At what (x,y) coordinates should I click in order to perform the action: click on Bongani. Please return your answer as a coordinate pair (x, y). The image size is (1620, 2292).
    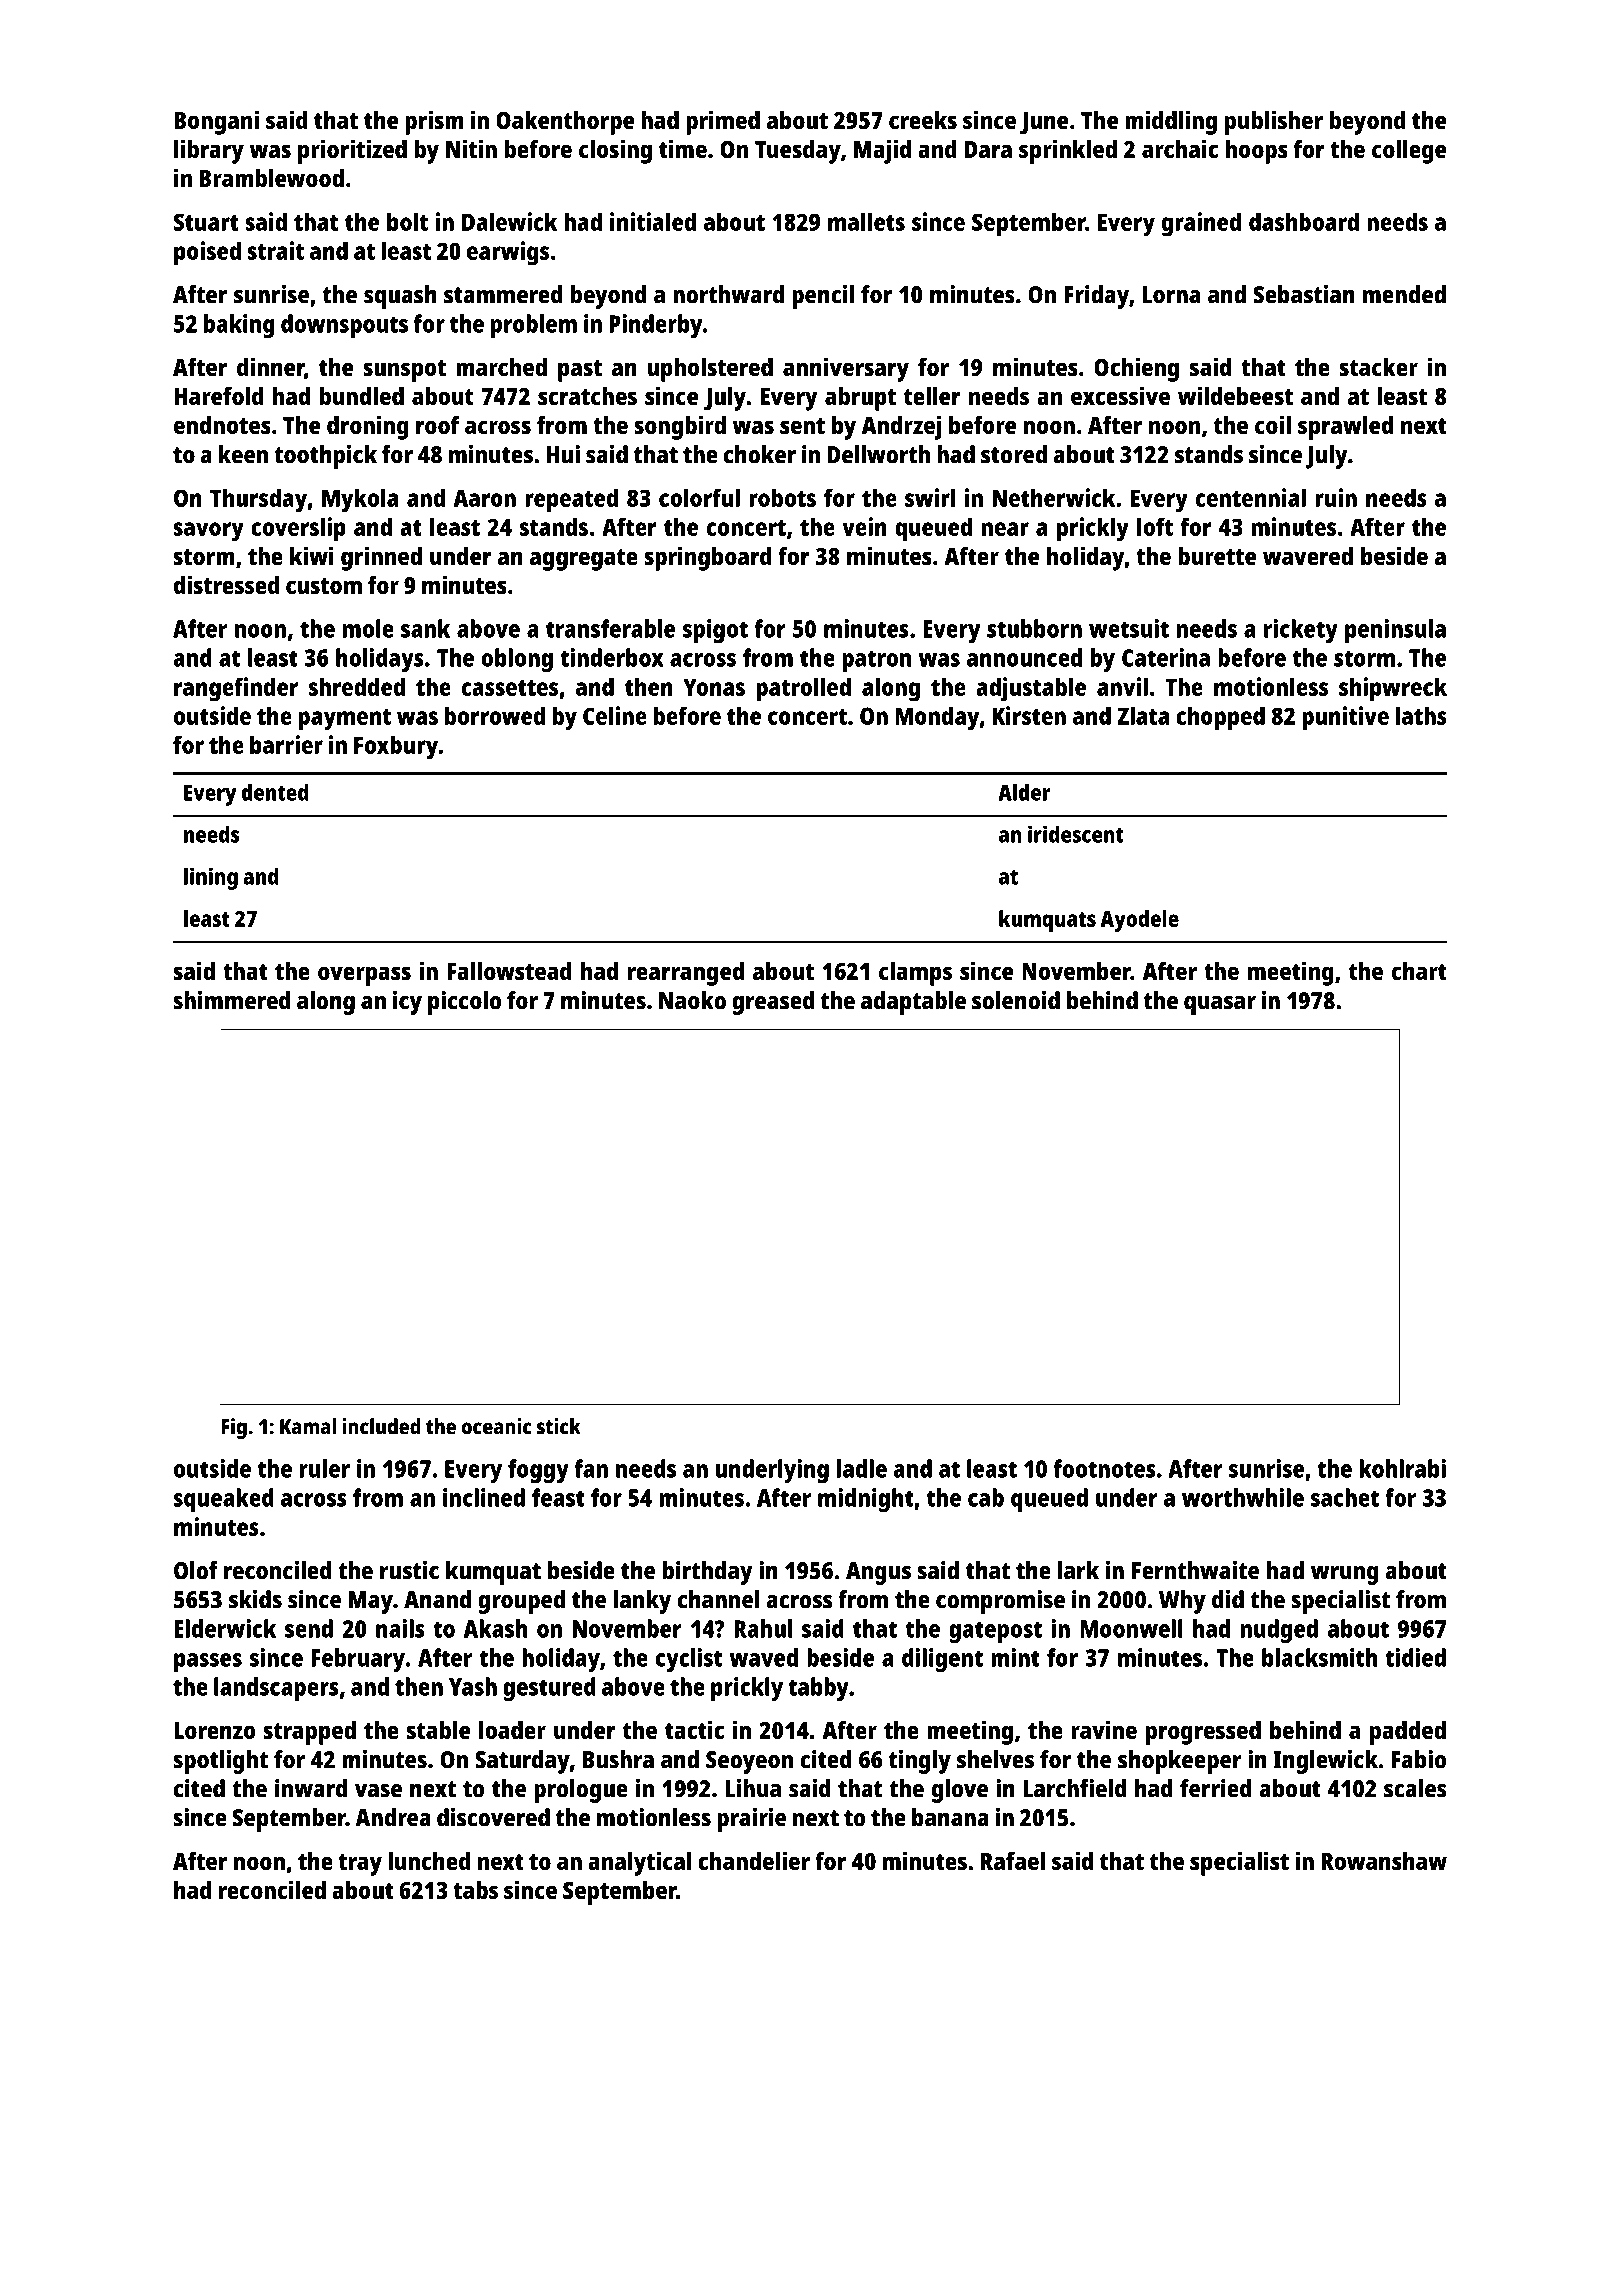
    Looking at the image, I should click on (216, 122).
